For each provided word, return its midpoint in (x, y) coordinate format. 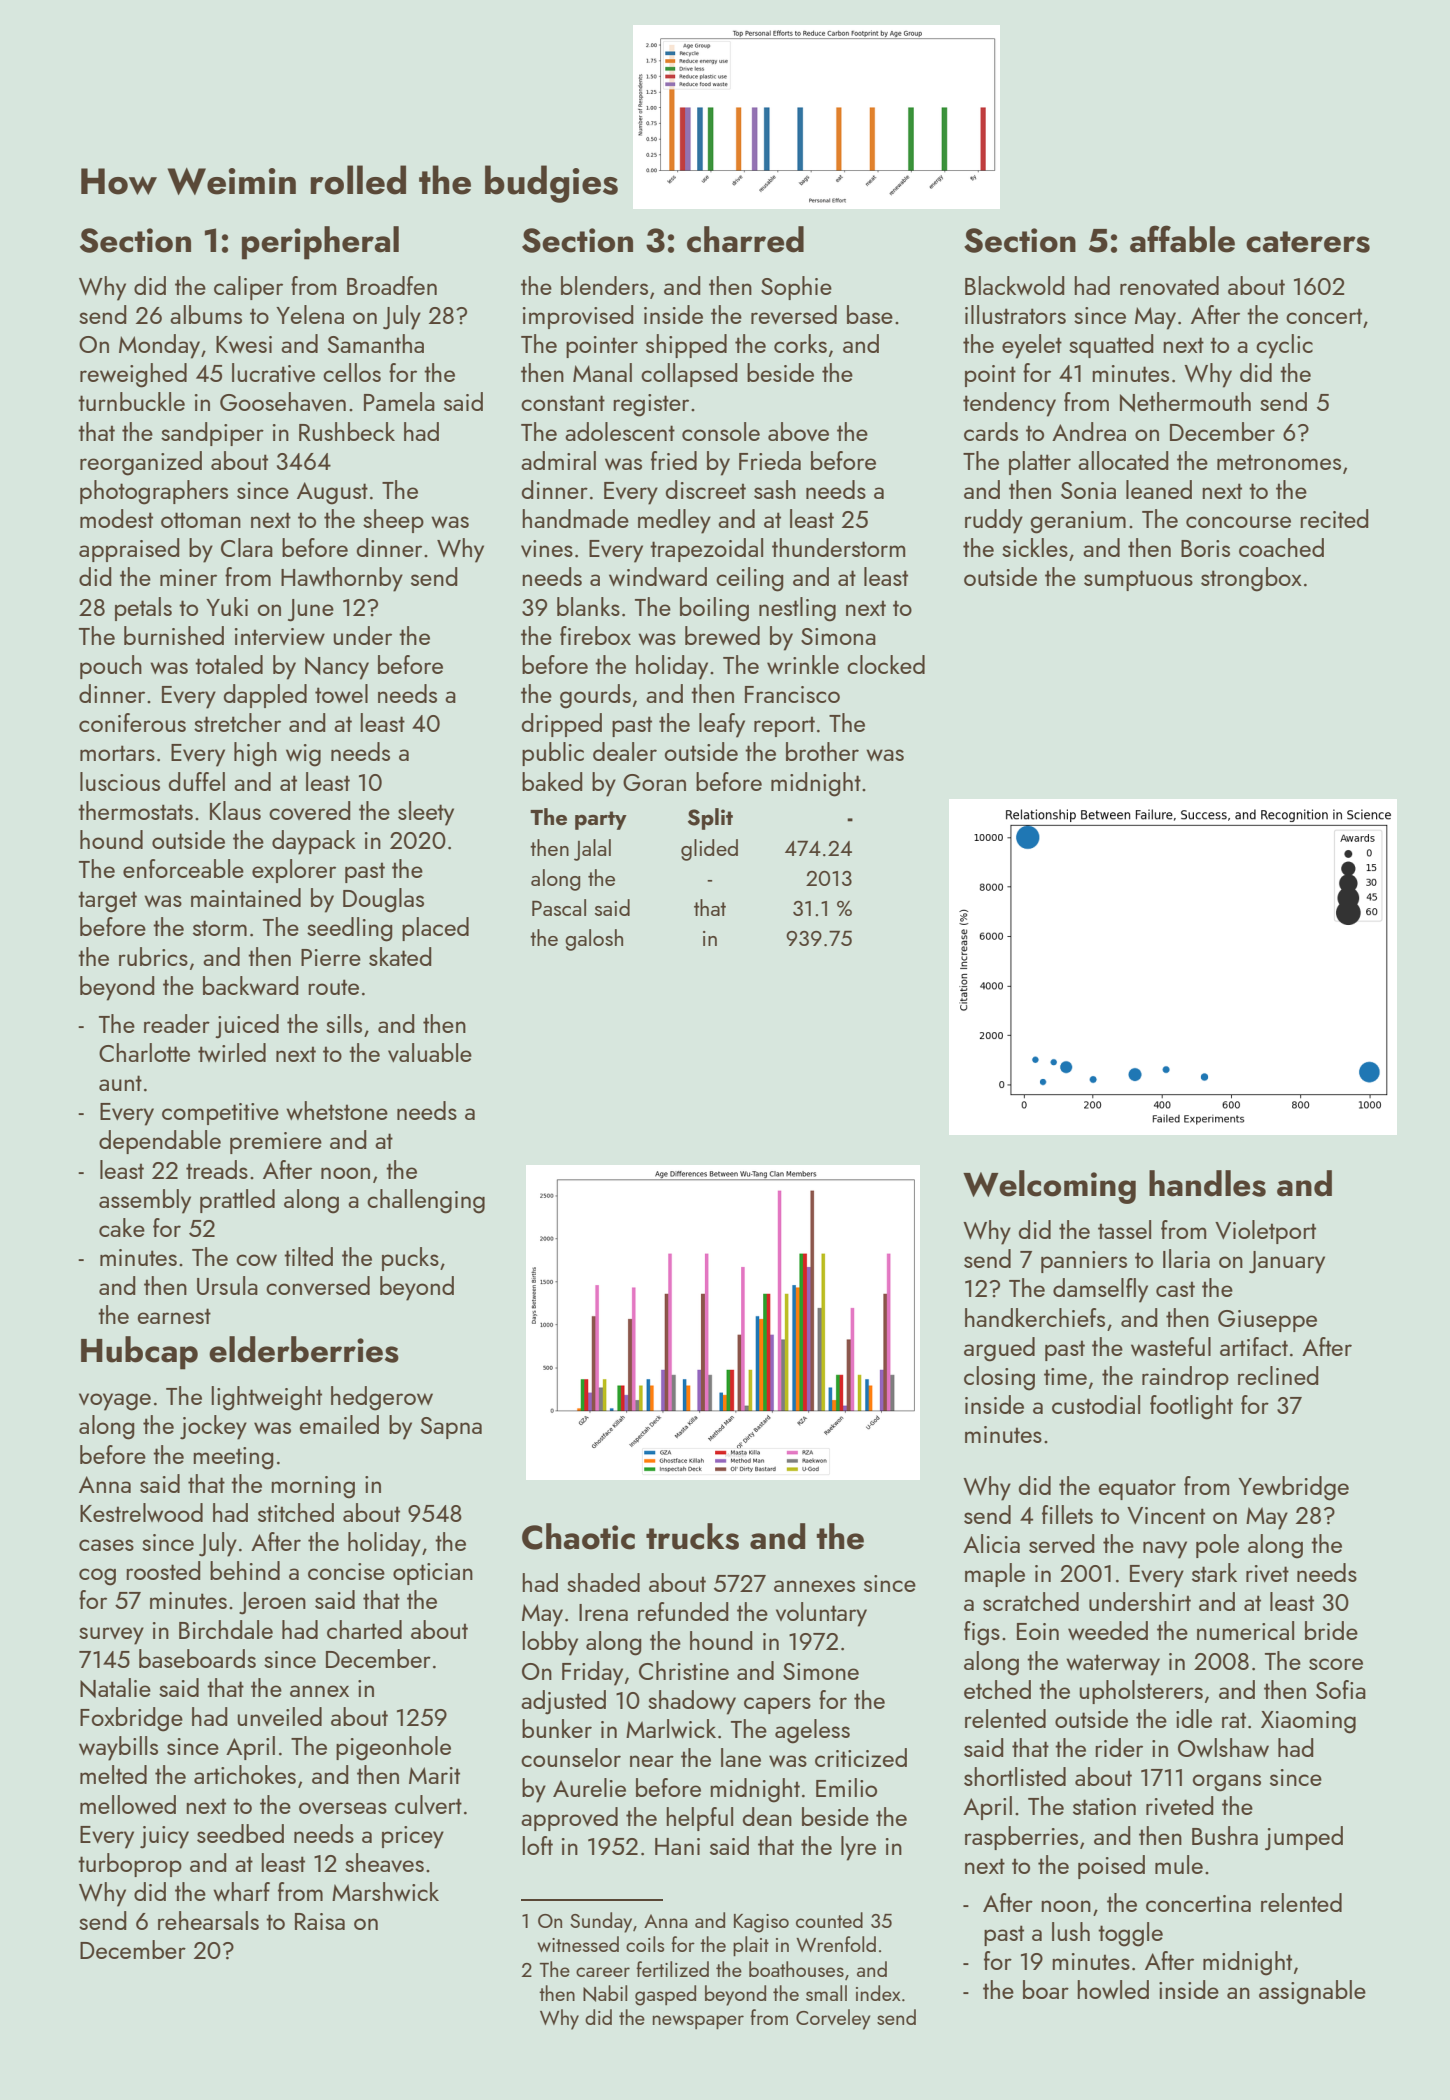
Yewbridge (1293, 1488)
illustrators (1015, 314)
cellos (352, 372)
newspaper (698, 2022)
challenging (426, 1201)
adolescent (620, 431)
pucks (410, 1259)
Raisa (320, 1921)
